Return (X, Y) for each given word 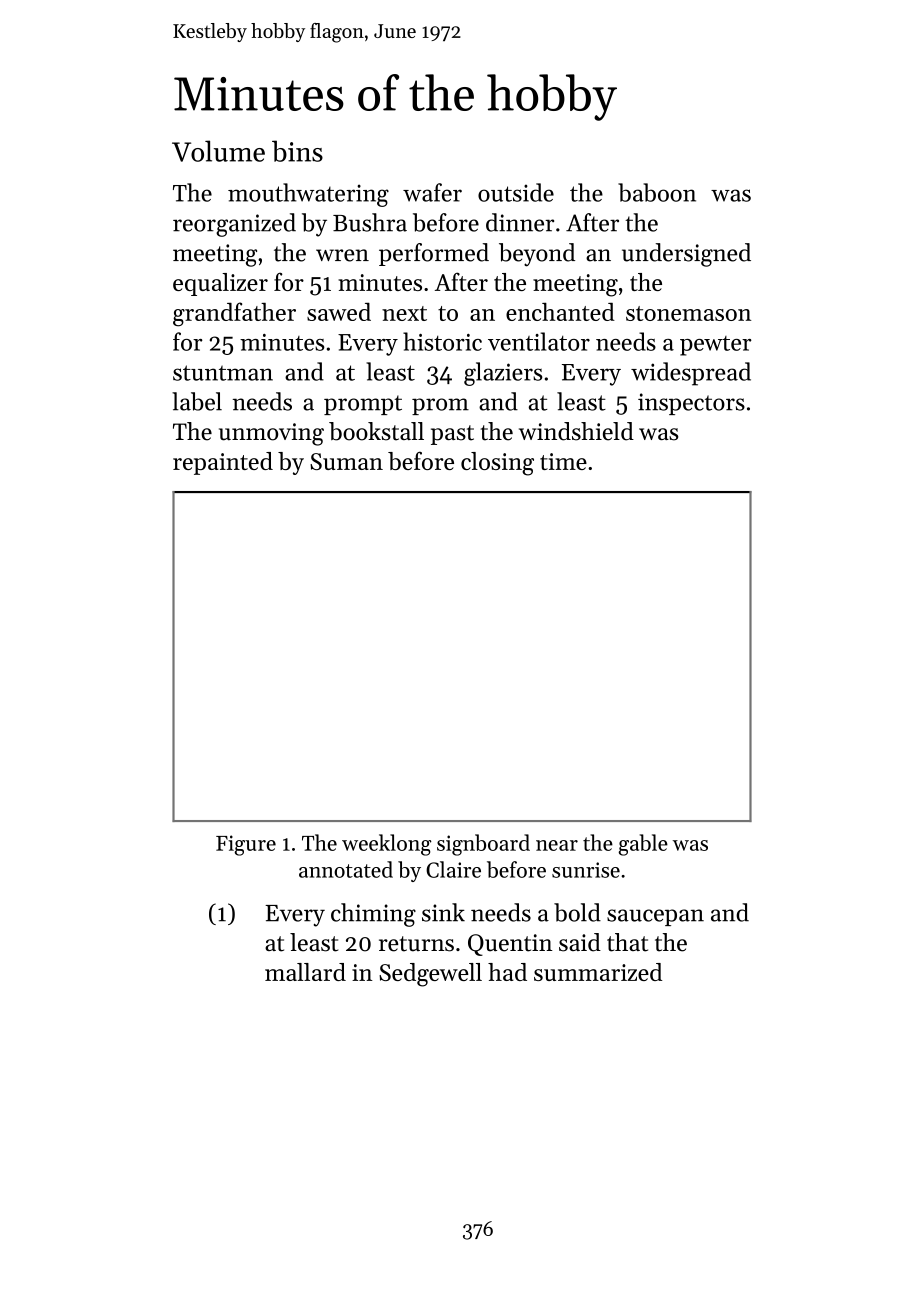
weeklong (387, 845)
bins (297, 151)
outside (516, 192)
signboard (483, 845)
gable (643, 845)
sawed (339, 311)
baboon (657, 192)
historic (442, 341)
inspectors (691, 404)
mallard (305, 972)
